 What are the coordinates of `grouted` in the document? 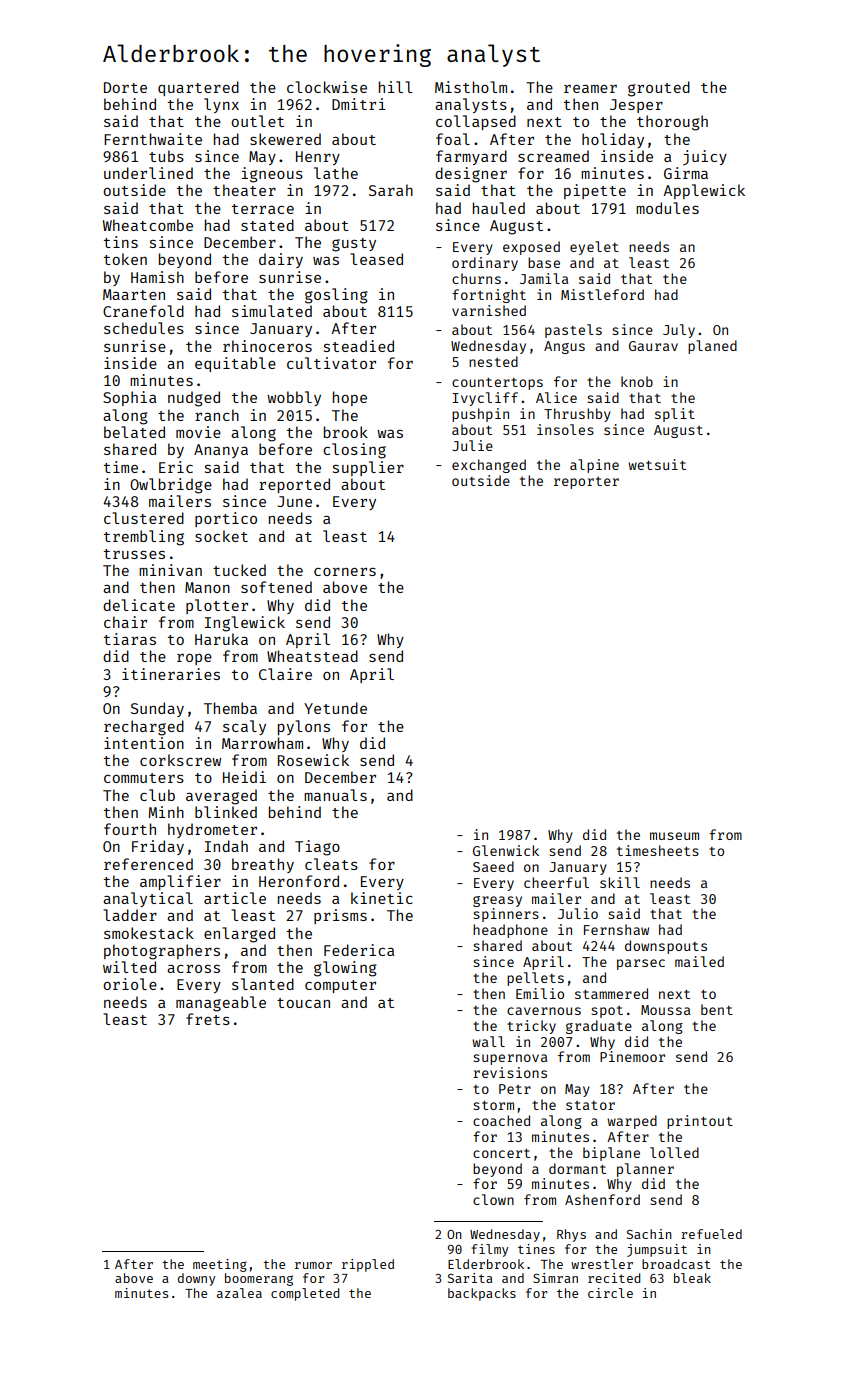 It's located at (659, 89).
